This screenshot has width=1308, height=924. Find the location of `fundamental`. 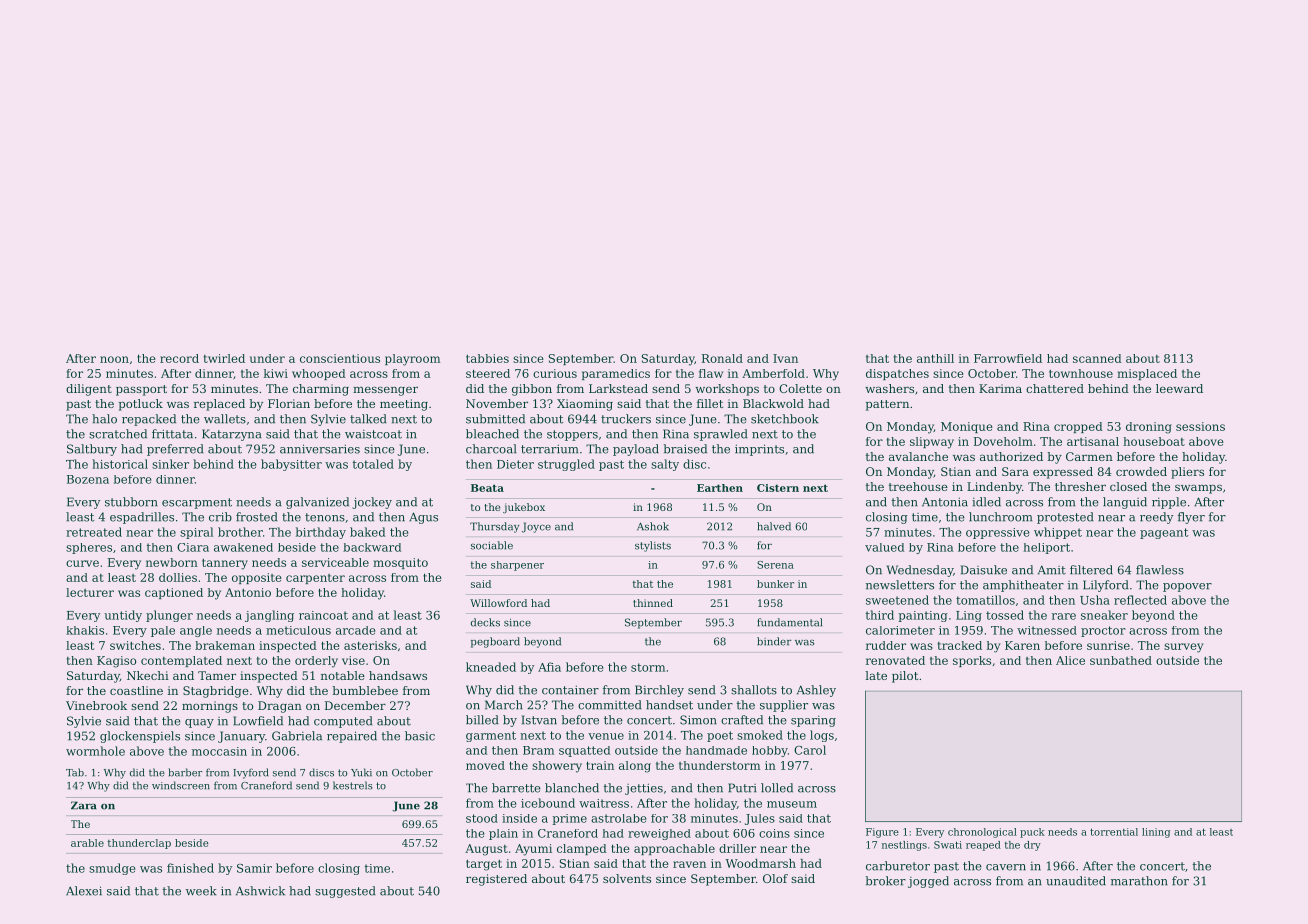

fundamental is located at coordinates (789, 622).
